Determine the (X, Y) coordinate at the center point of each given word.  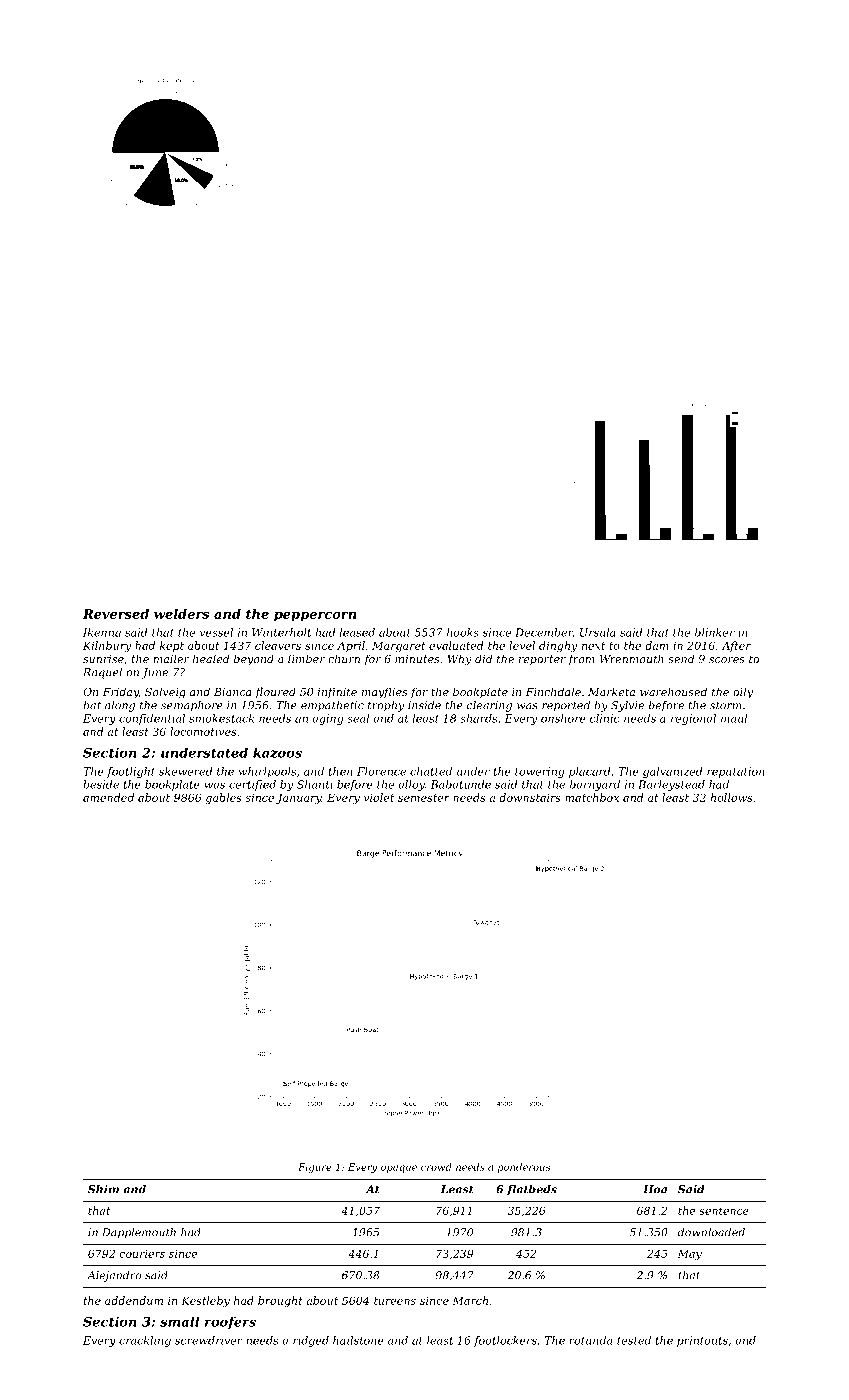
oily (743, 693)
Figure (315, 1168)
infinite (337, 692)
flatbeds (532, 1190)
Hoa (655, 1189)
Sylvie (627, 706)
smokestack (221, 718)
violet (379, 797)
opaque (399, 1169)
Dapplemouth (139, 1233)
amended (108, 797)
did (483, 658)
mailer (171, 658)
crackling (145, 1341)
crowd (436, 1167)
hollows (731, 797)
